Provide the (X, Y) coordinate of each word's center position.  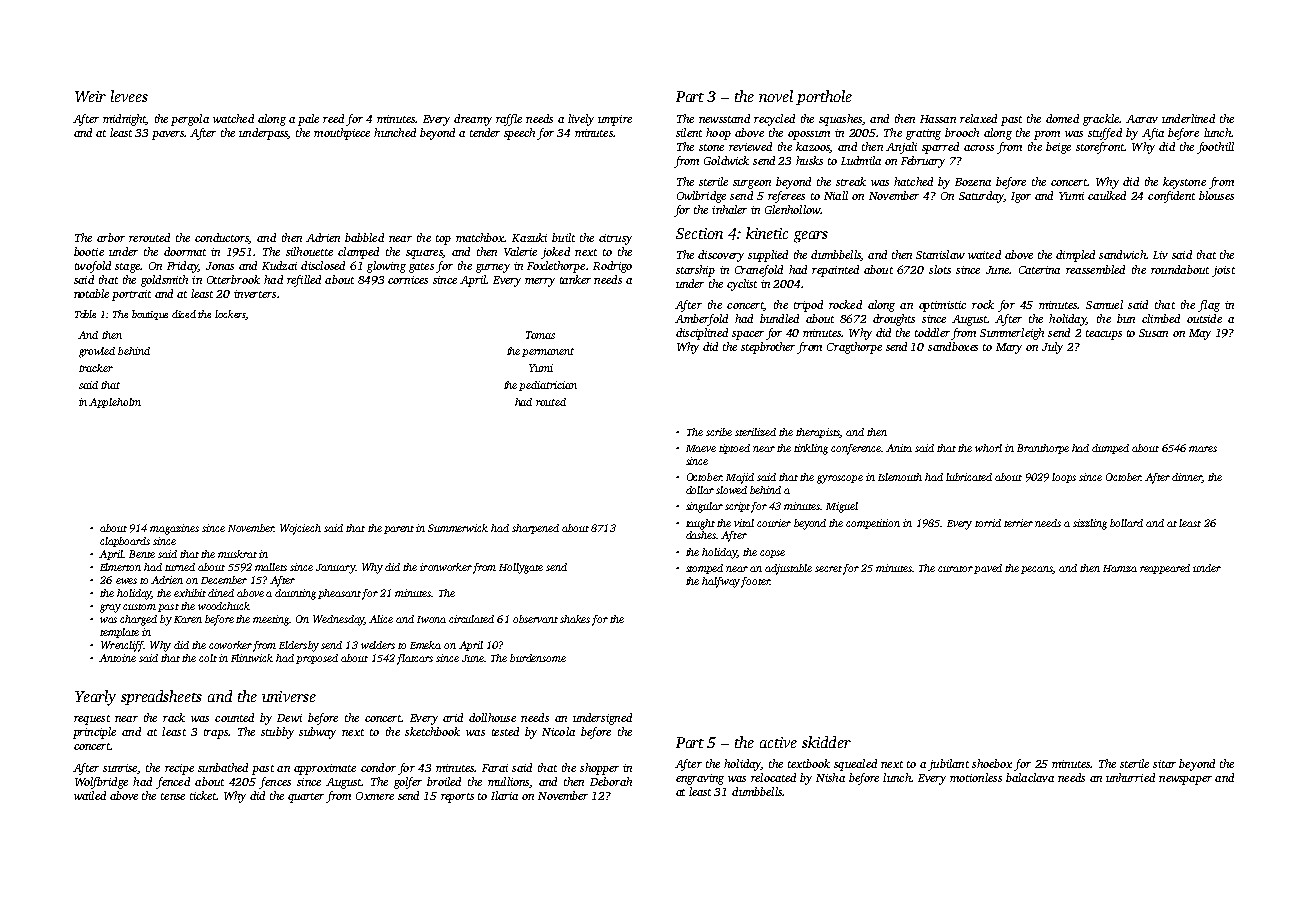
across (979, 148)
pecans (1037, 570)
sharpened (535, 529)
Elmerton (120, 567)
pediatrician (548, 386)
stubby (277, 733)
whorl (988, 448)
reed (333, 118)
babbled (364, 237)
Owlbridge (701, 197)
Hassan (938, 119)
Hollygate (521, 568)
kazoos (813, 147)
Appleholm (115, 403)
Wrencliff (122, 646)
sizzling (1090, 524)
